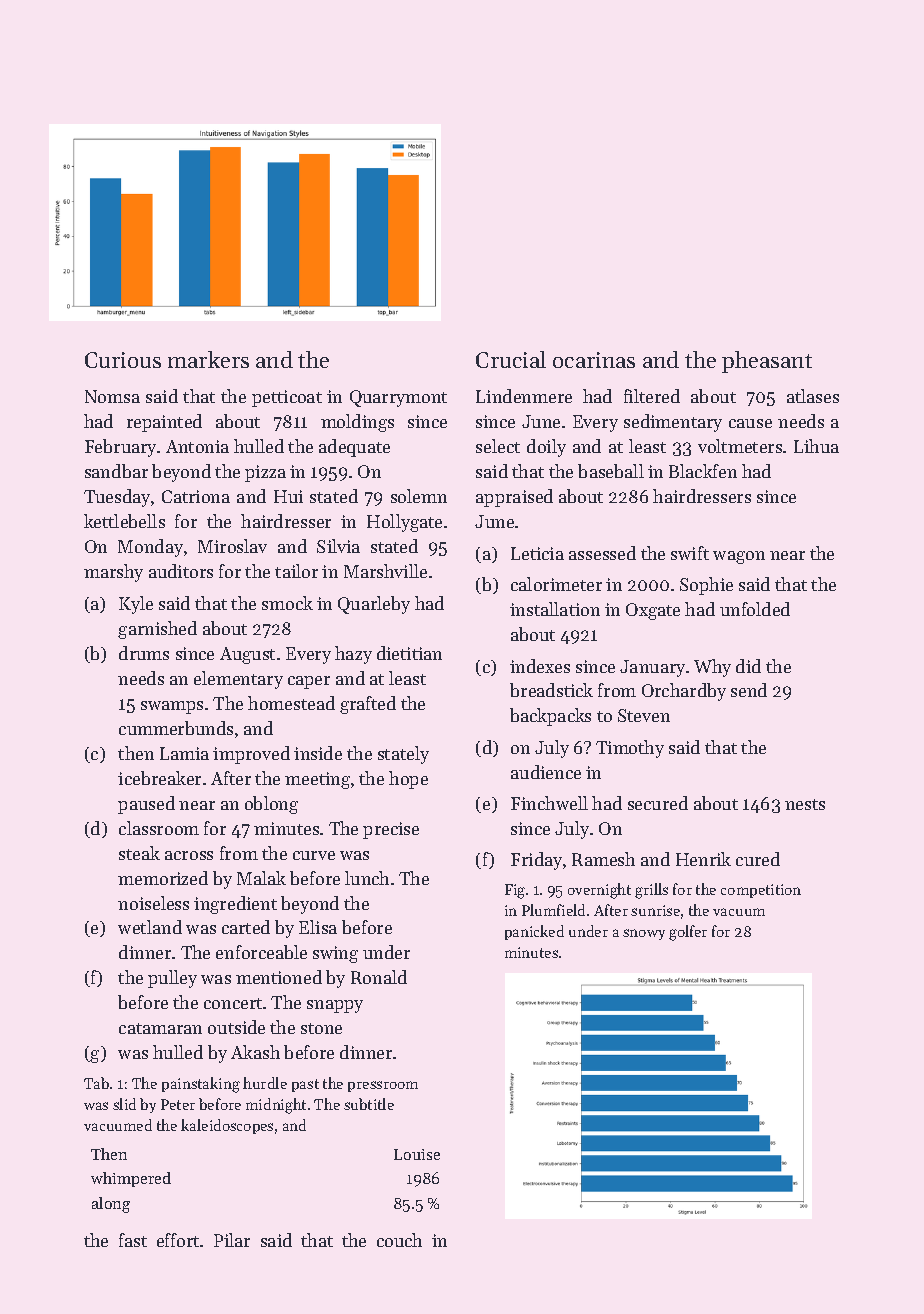 Image resolution: width=924 pixels, height=1314 pixels. Describe the element at coordinates (417, 1154) in the screenshot. I see `Louise` at that location.
